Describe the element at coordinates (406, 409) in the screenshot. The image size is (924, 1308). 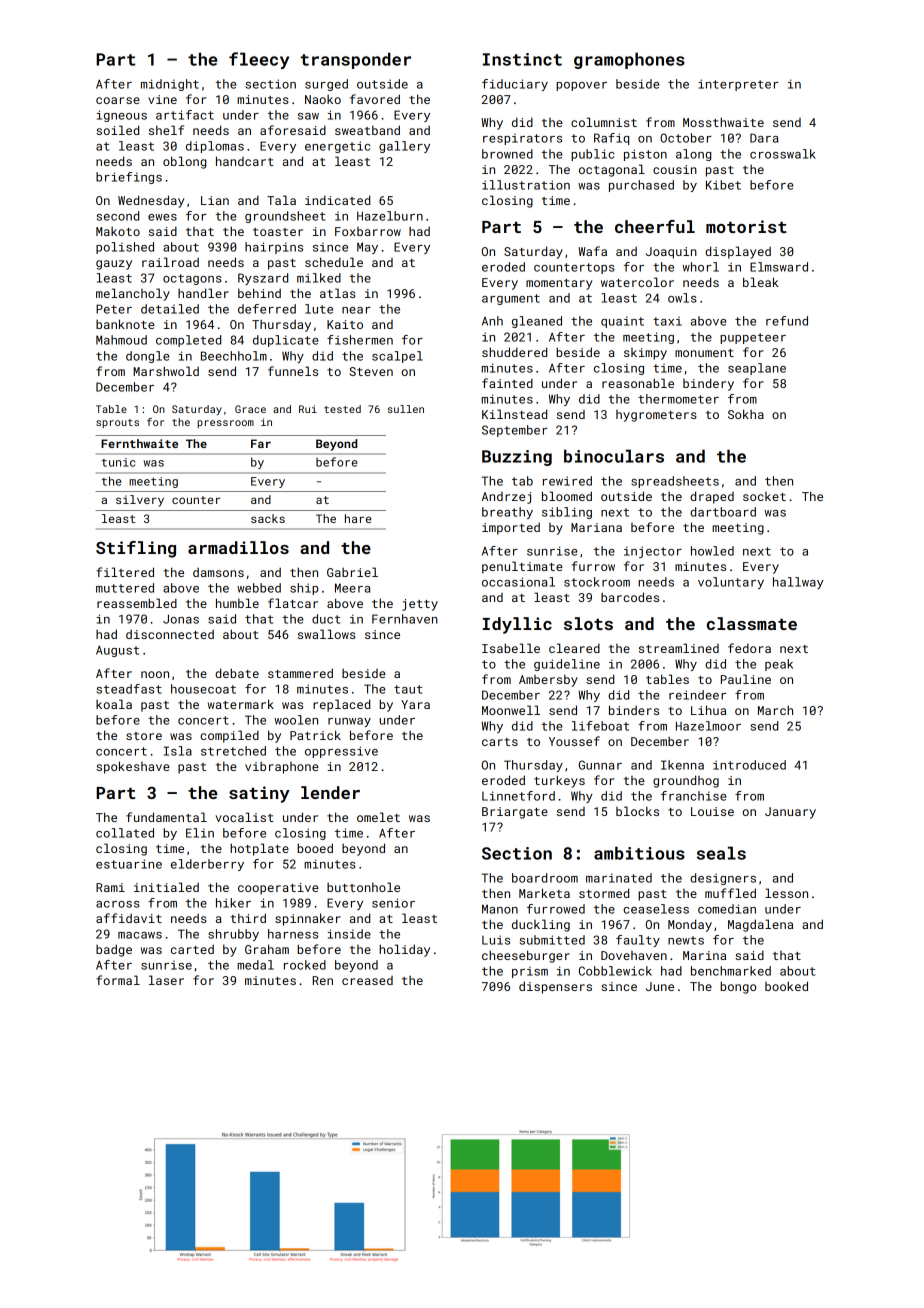
I see `sullen` at that location.
